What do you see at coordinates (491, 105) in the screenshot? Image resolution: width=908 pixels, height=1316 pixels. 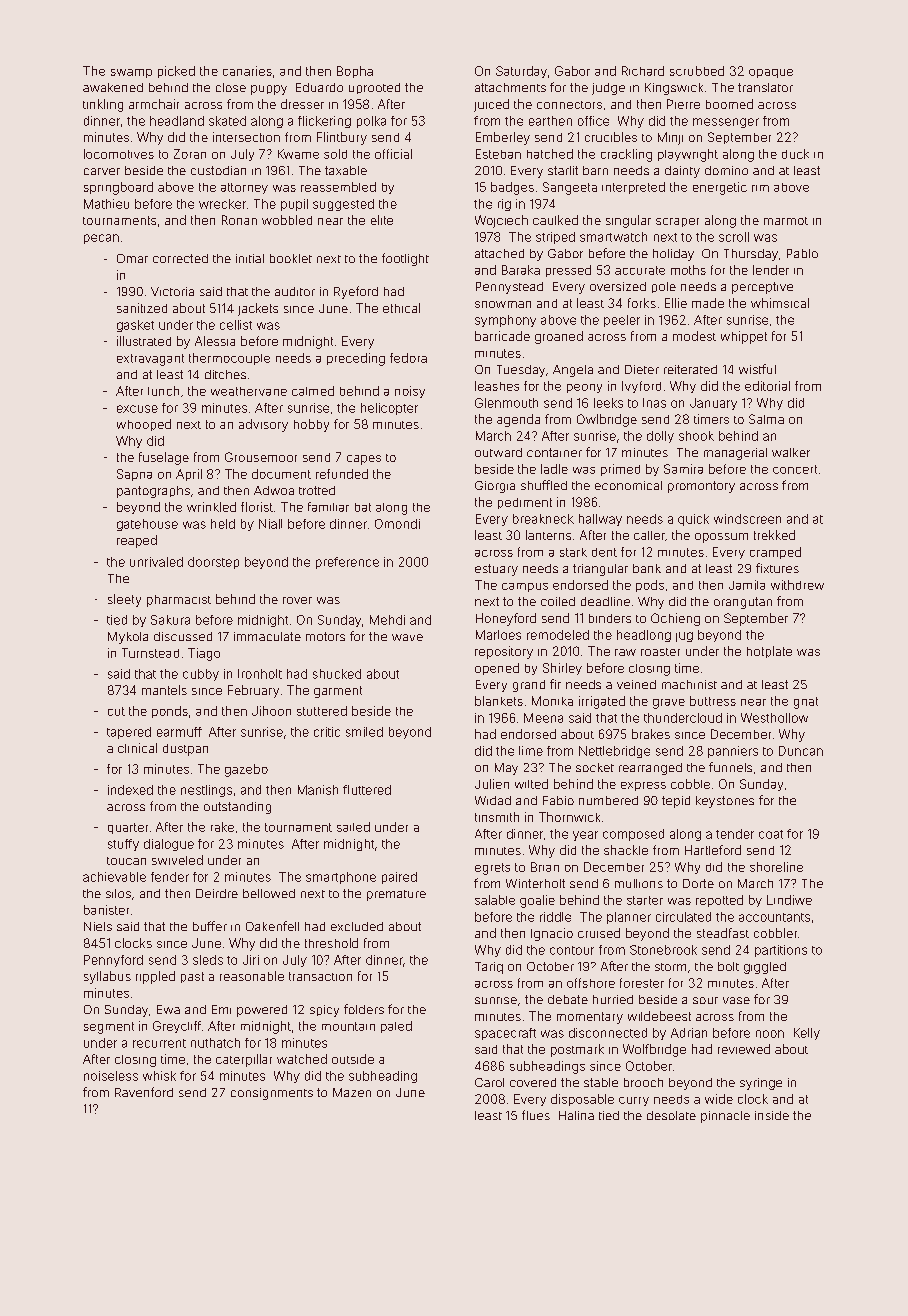 I see `juiced` at bounding box center [491, 105].
